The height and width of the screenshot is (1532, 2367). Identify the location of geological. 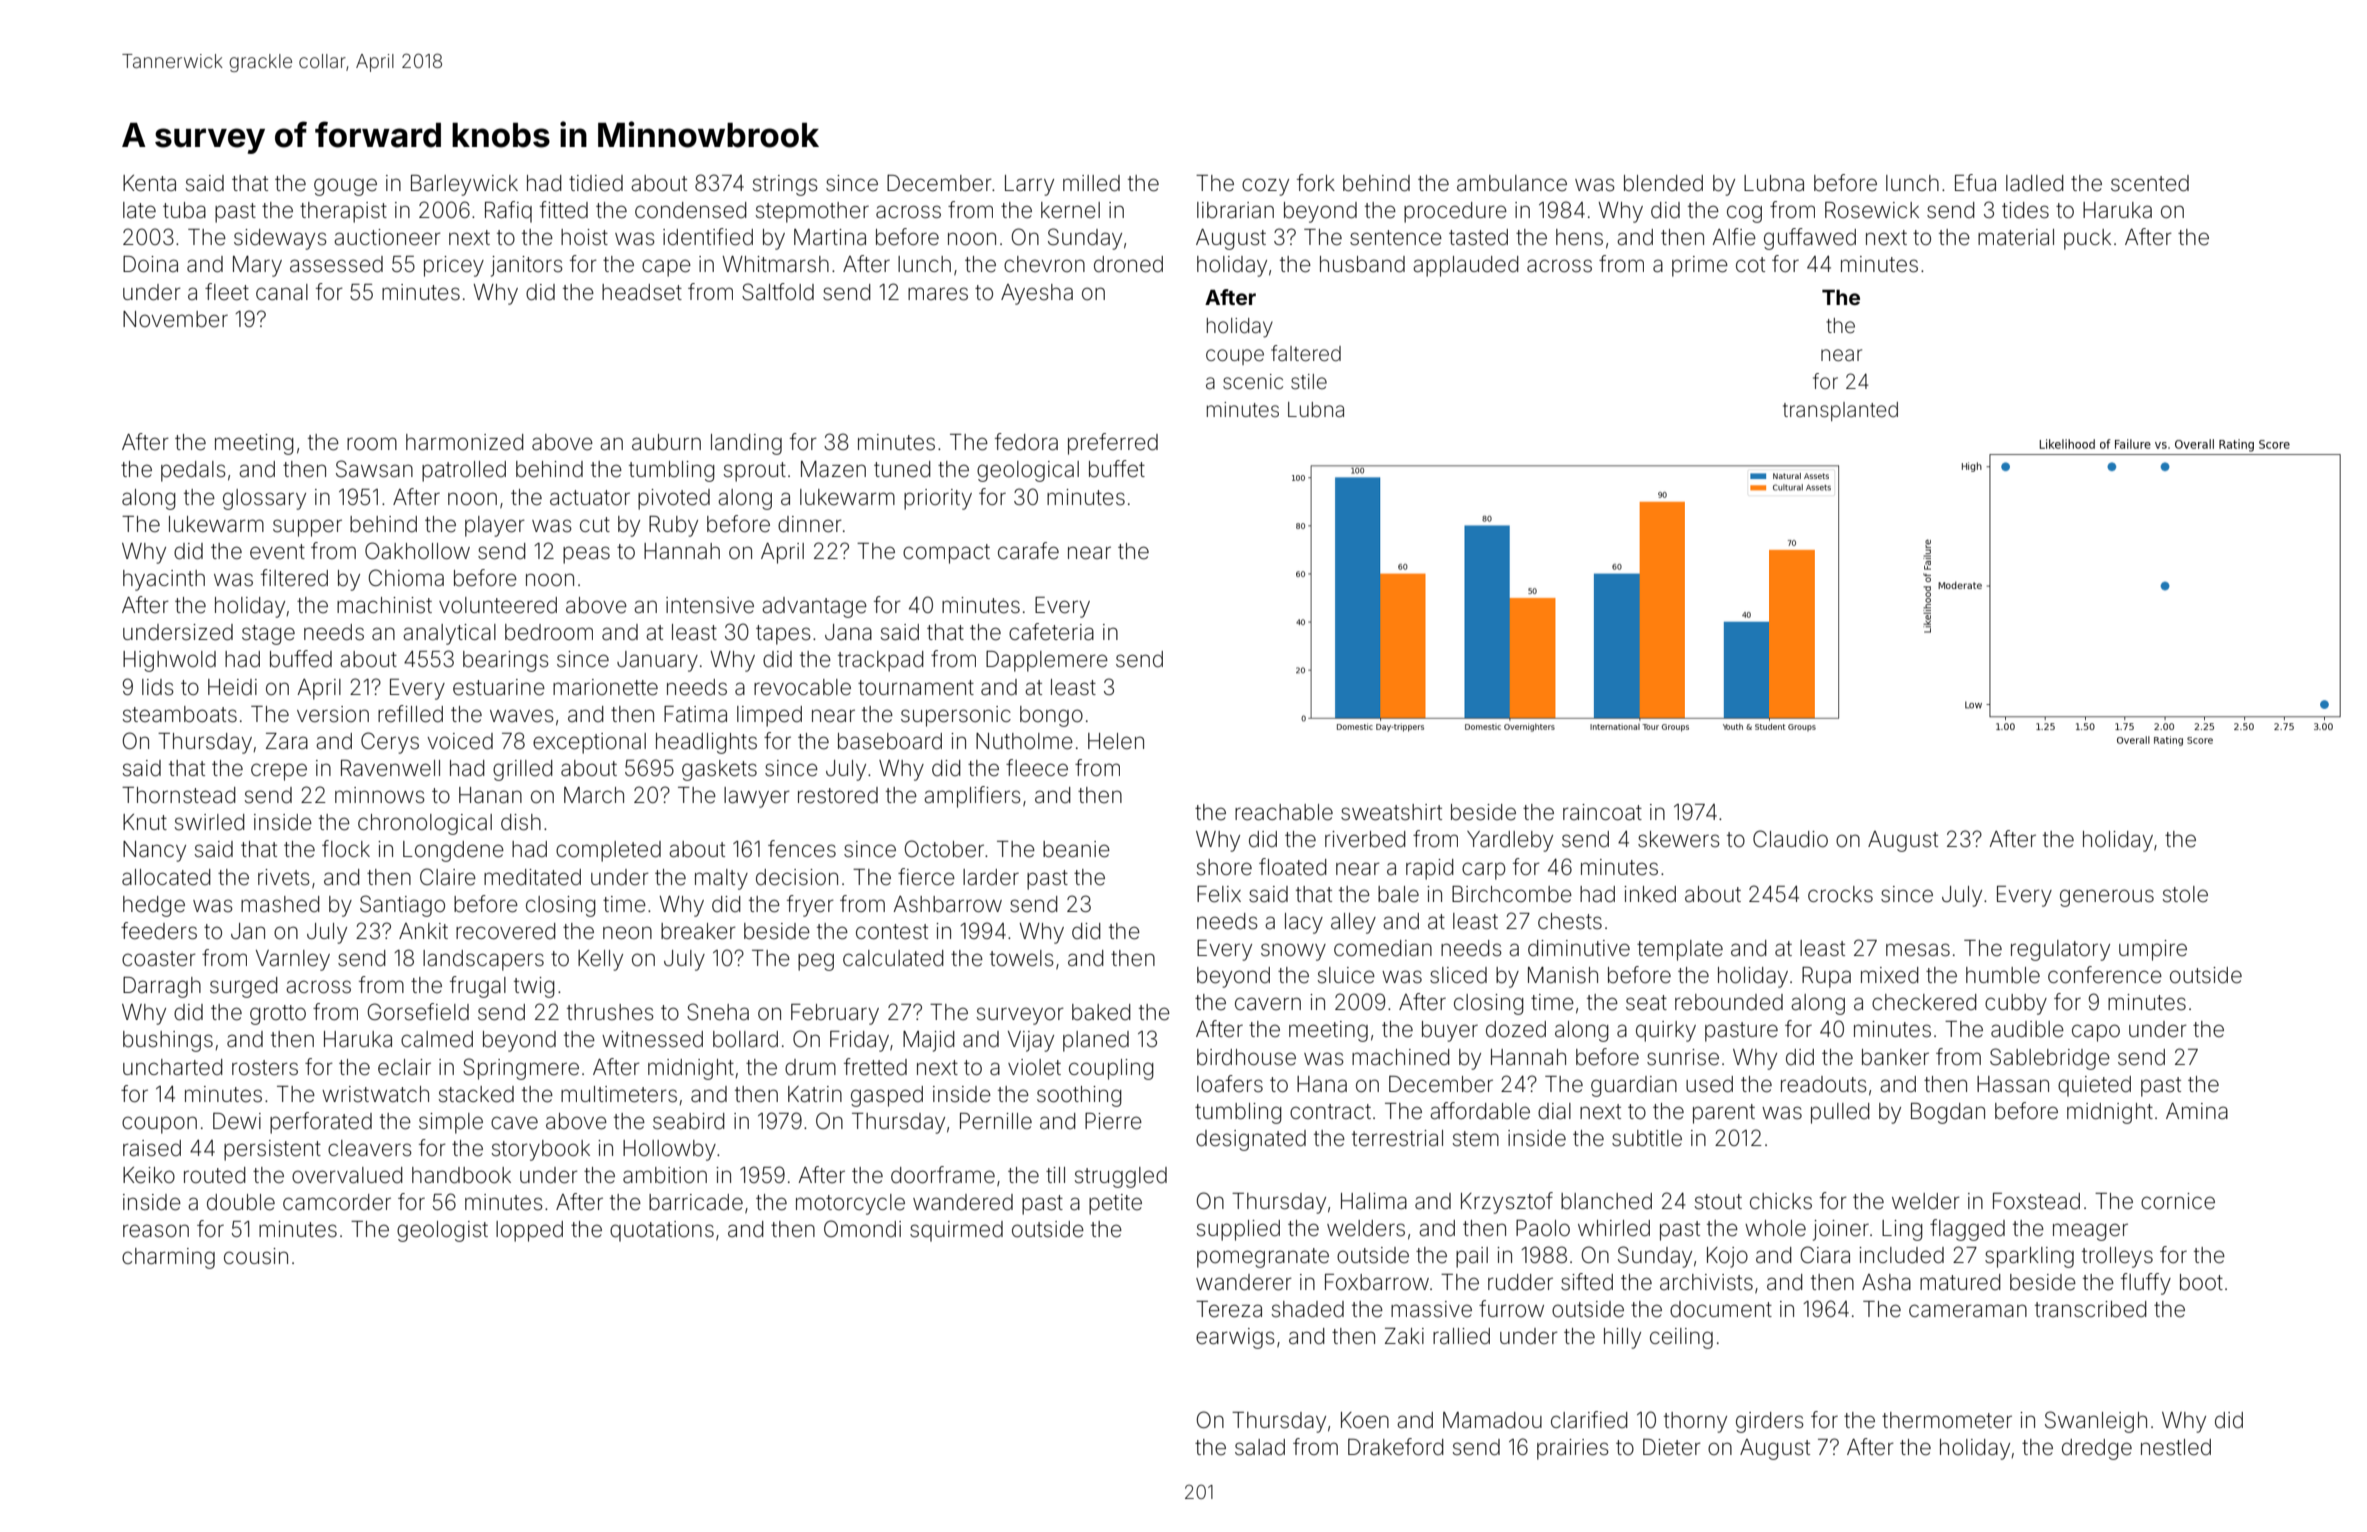
(1028, 471).
